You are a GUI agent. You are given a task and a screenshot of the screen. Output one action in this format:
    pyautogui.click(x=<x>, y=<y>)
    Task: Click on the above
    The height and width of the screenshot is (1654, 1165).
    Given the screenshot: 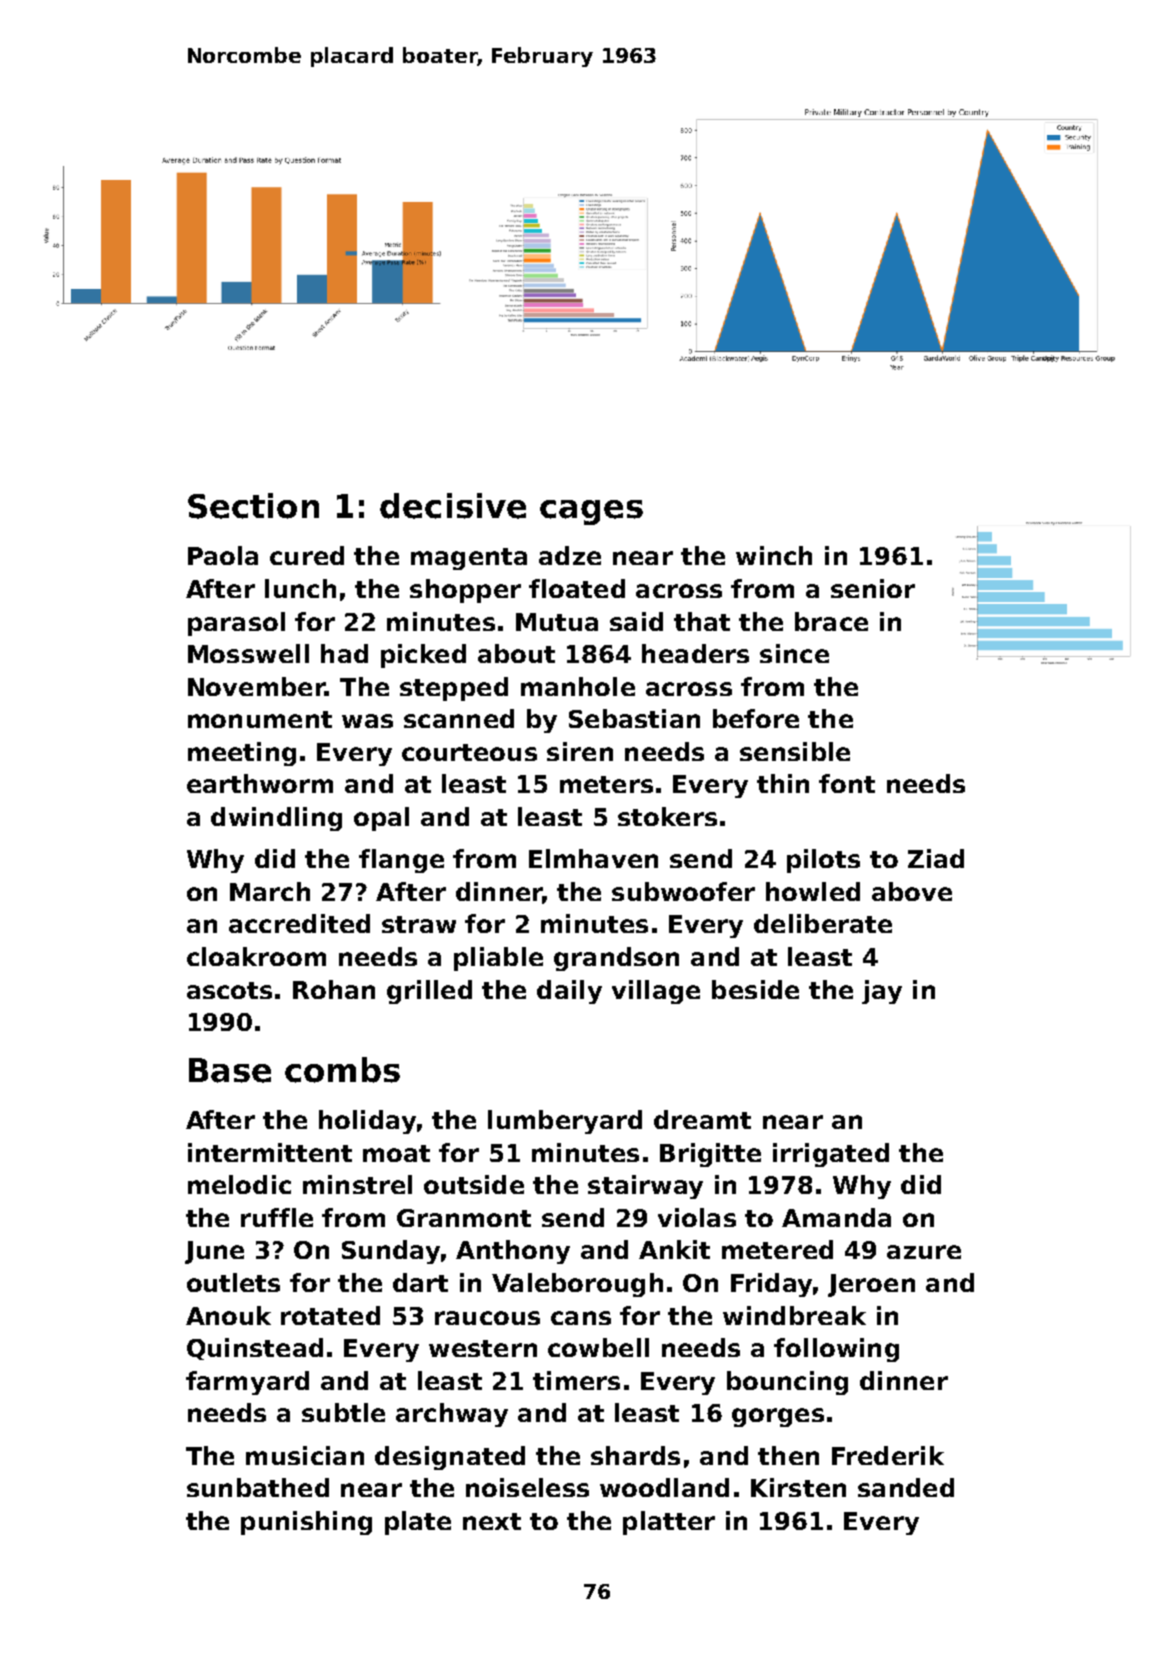 What is the action you would take?
    pyautogui.click(x=912, y=891)
